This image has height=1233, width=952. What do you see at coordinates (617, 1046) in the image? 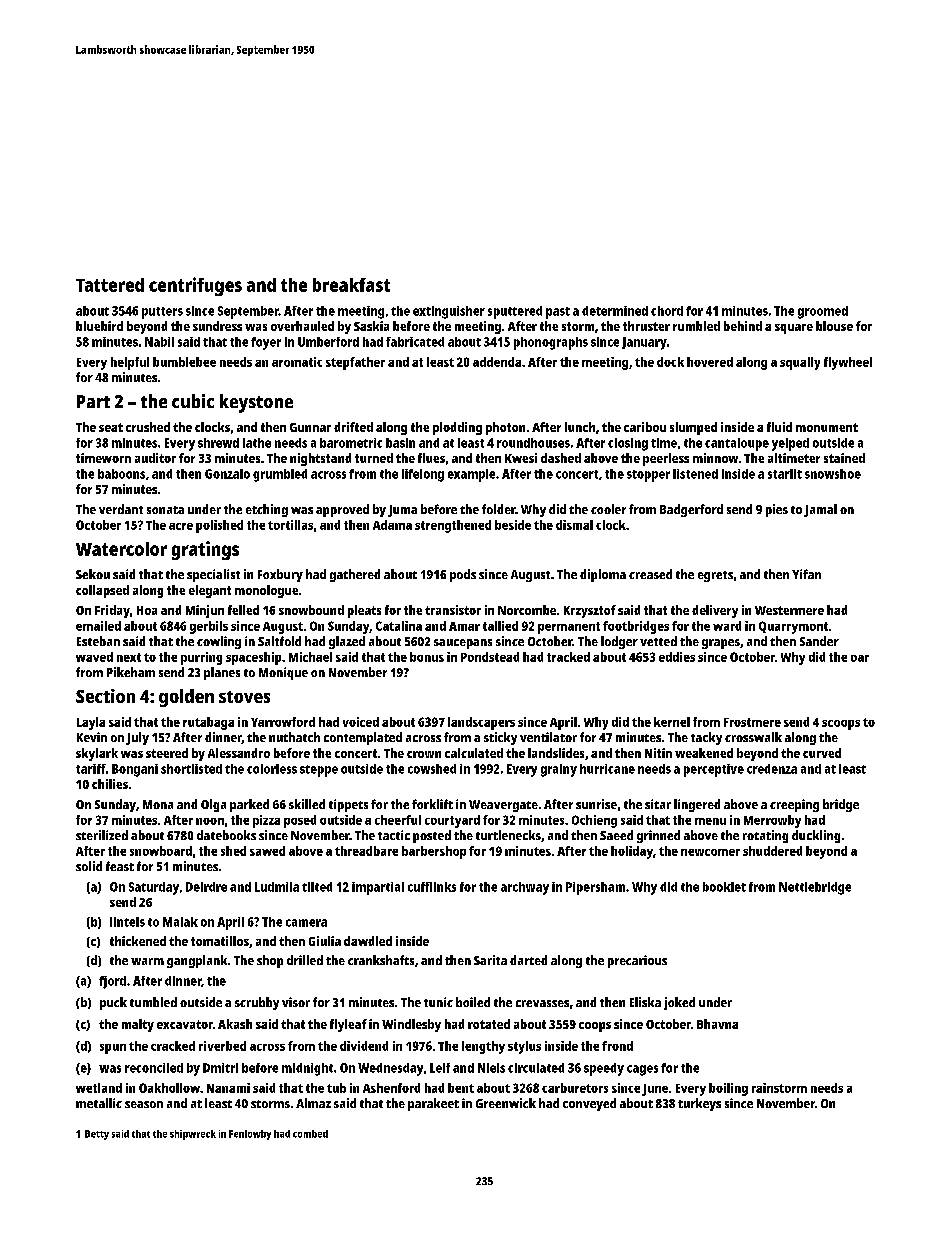
I see `frond` at bounding box center [617, 1046].
